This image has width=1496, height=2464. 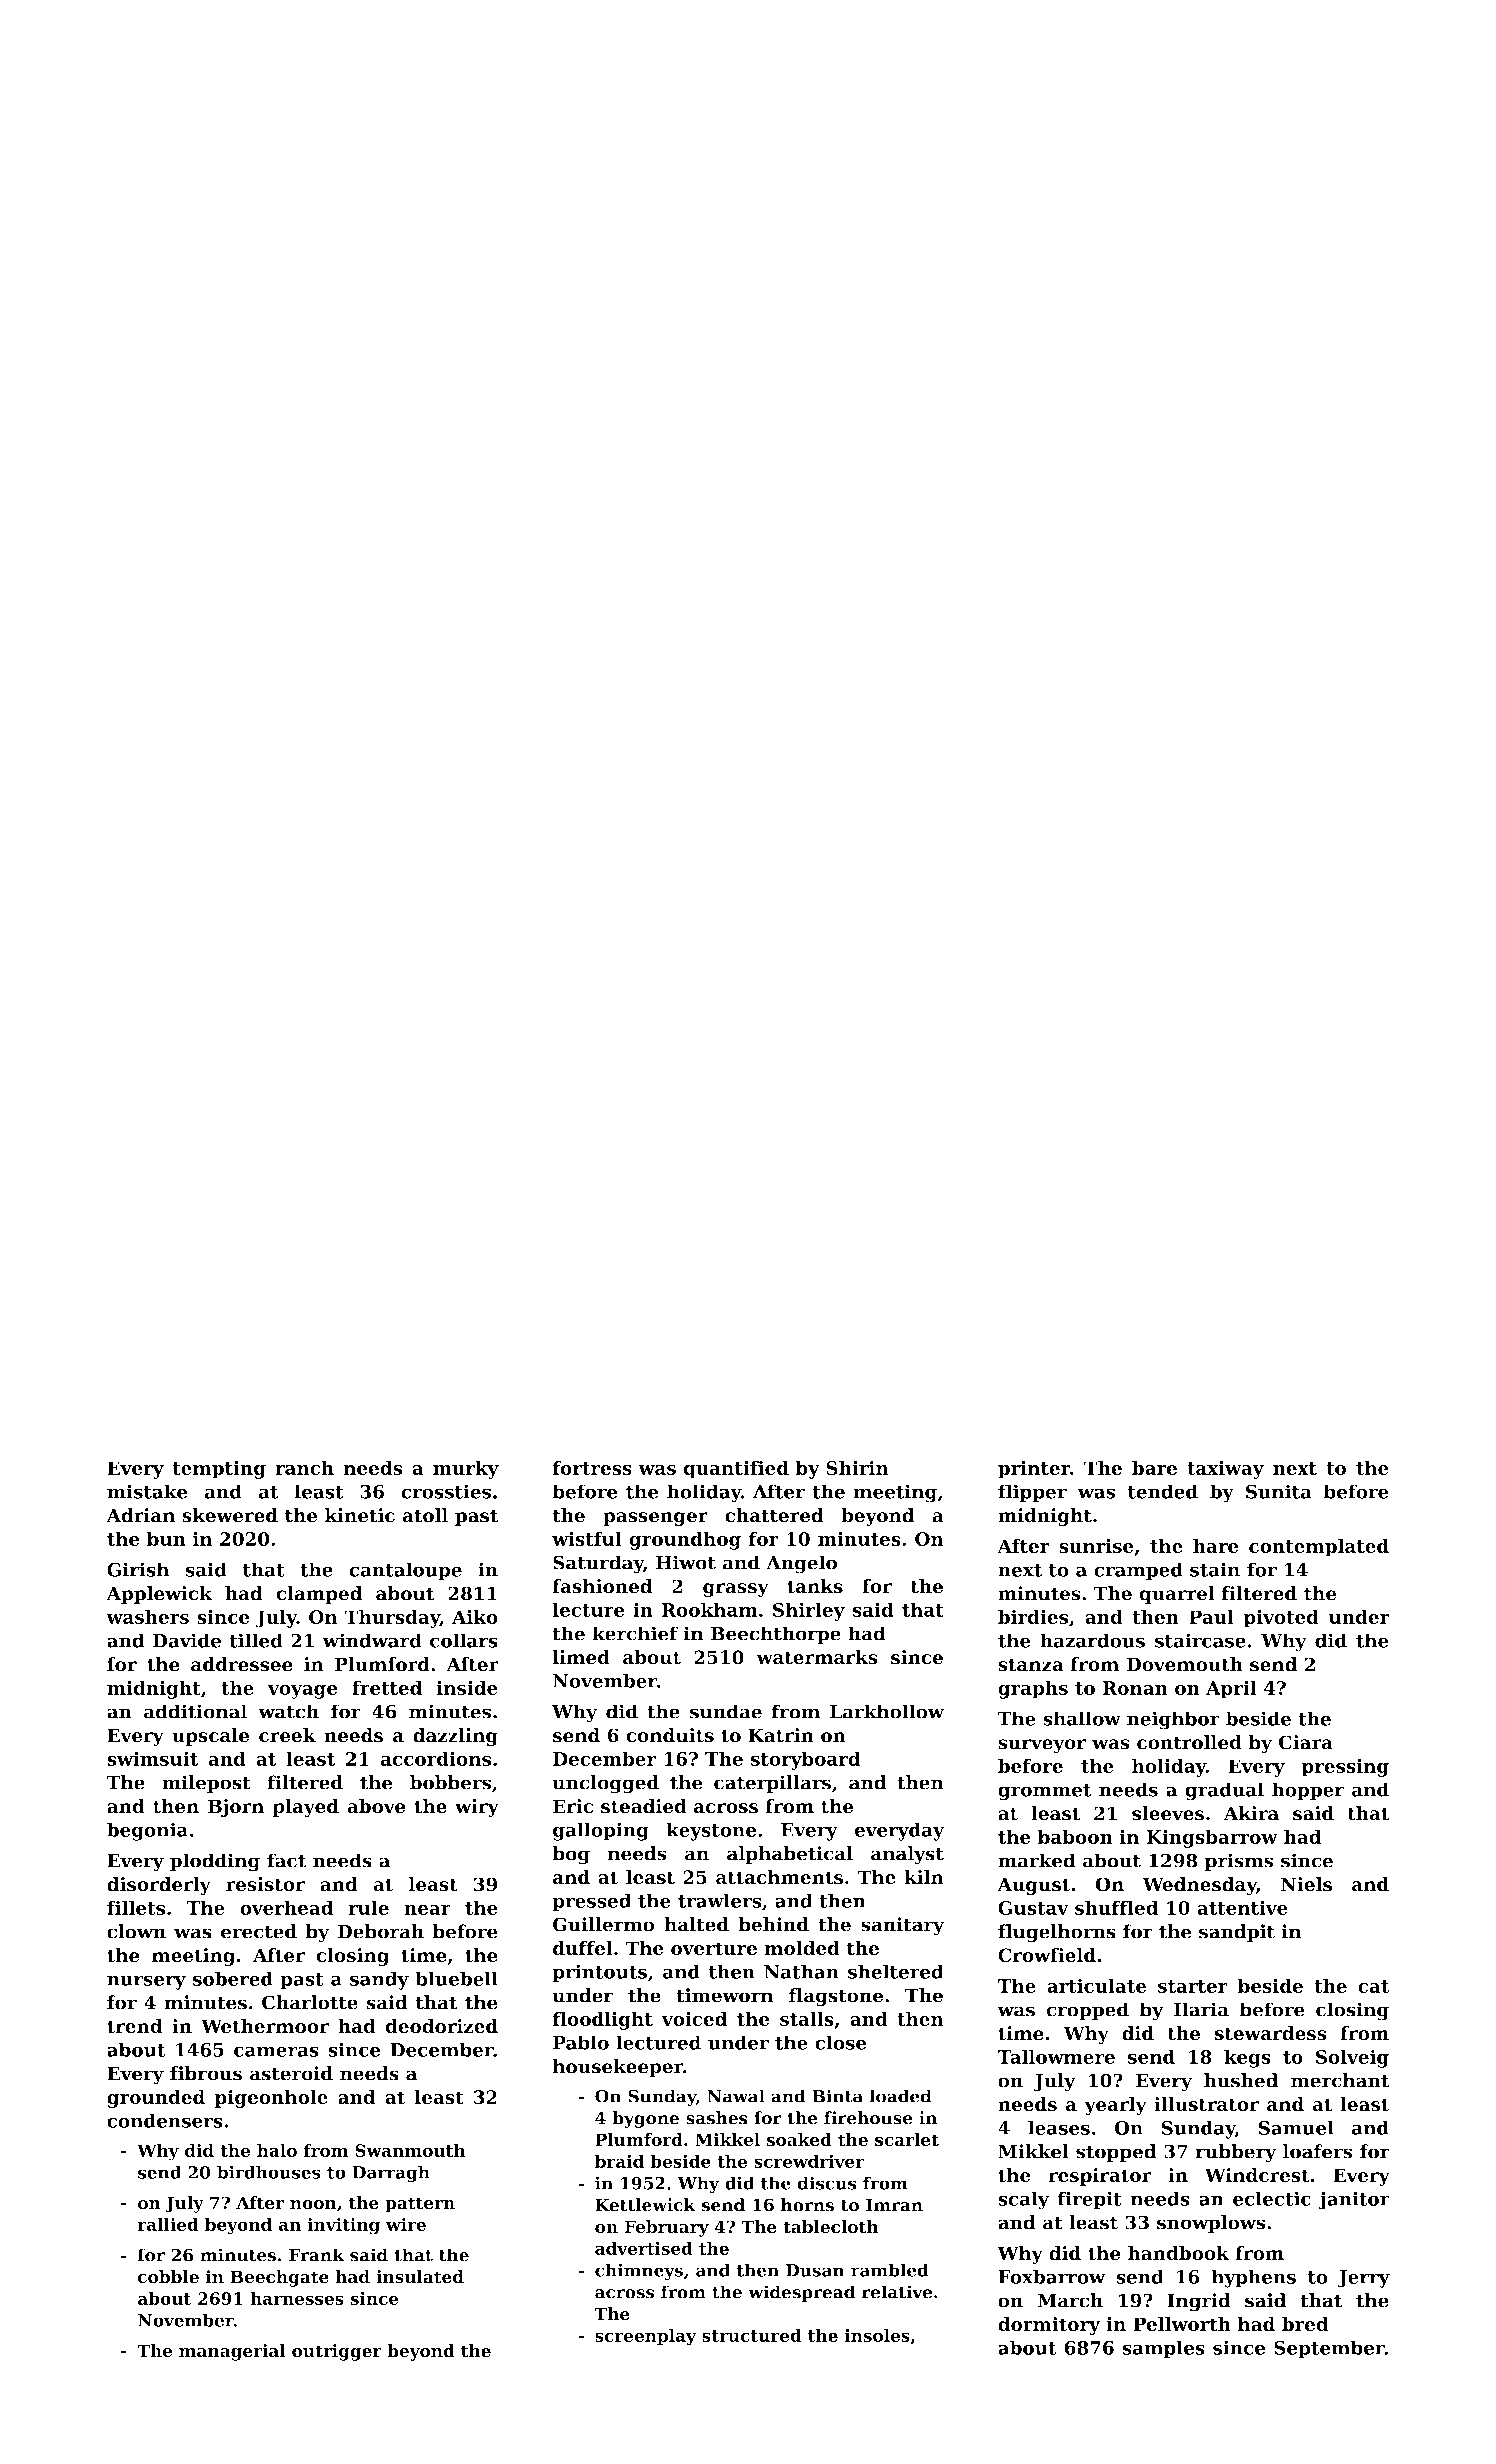 I want to click on plodding, so click(x=215, y=1862).
